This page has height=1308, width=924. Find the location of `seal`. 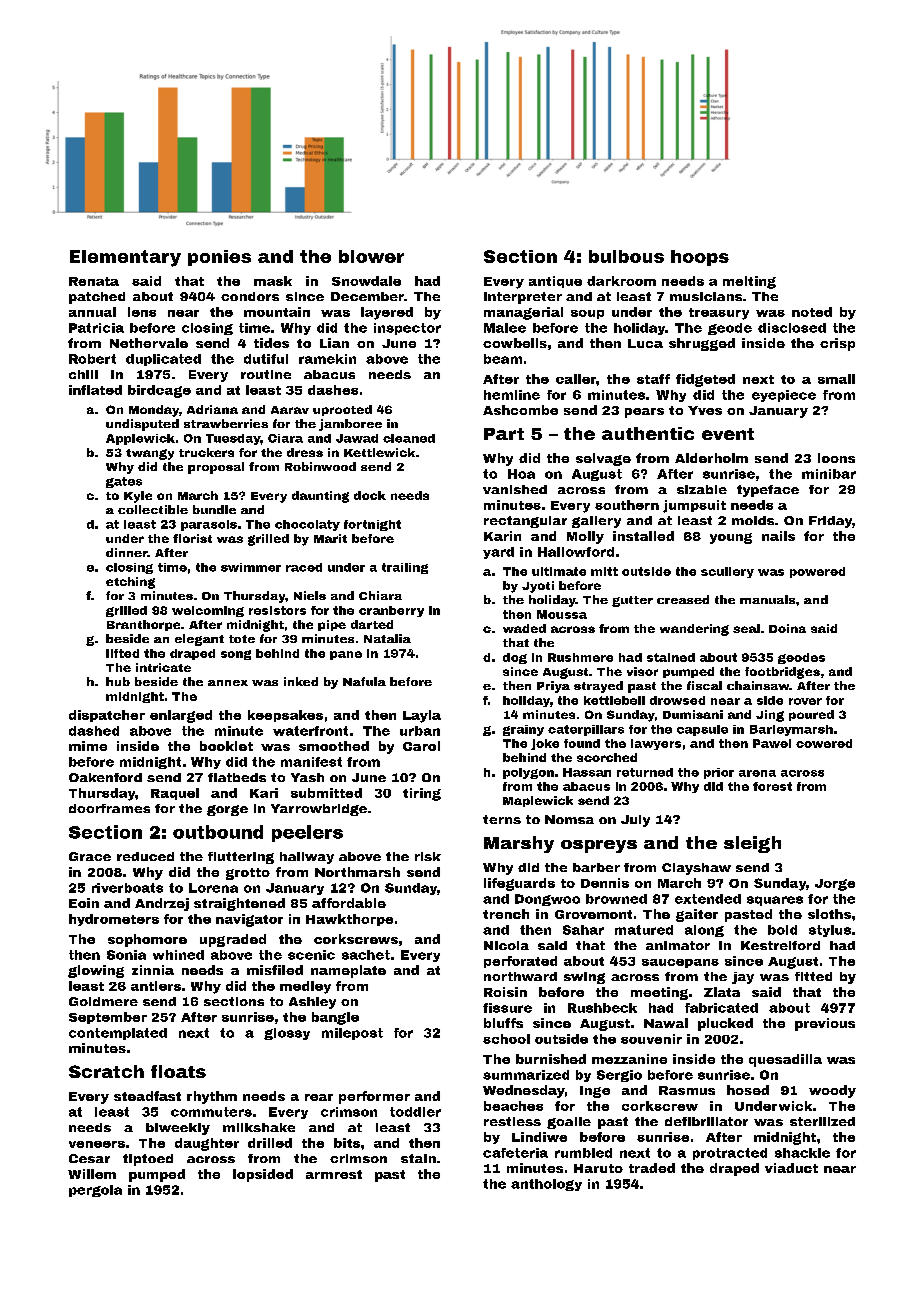

seal is located at coordinates (746, 628).
